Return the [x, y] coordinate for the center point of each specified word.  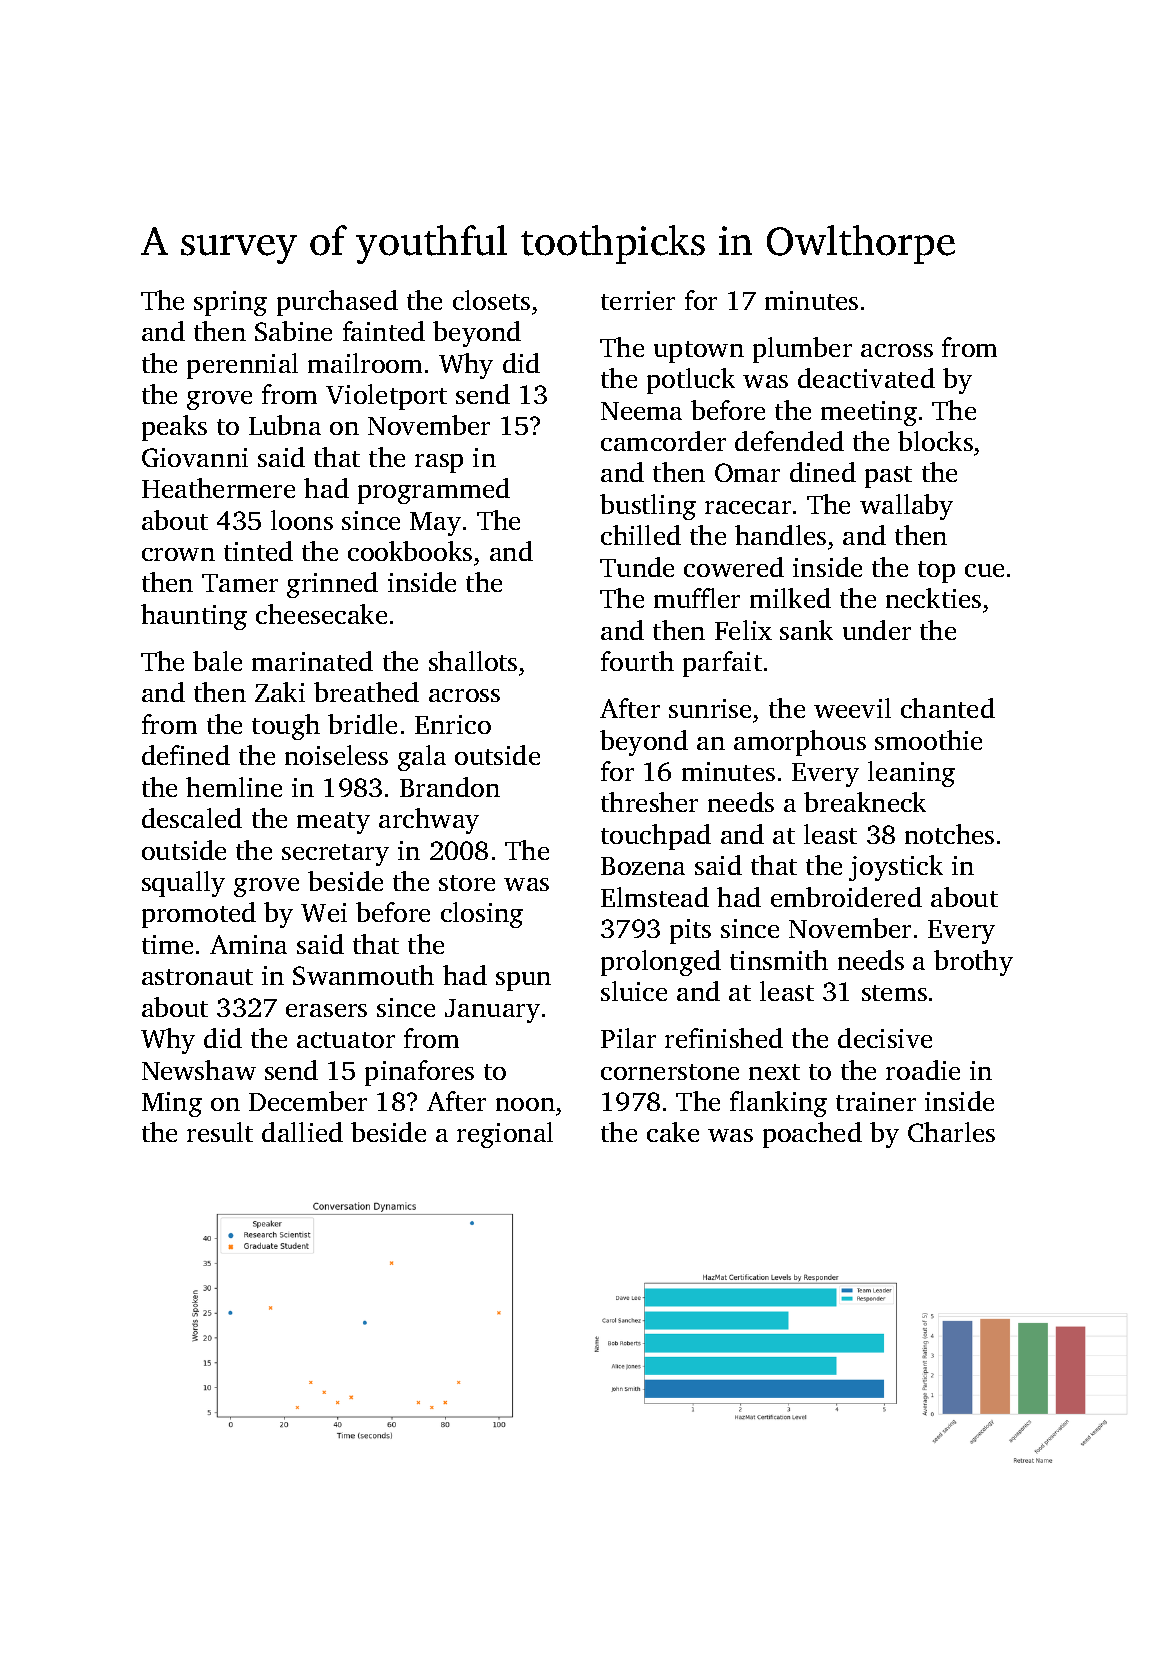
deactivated [866, 378]
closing [482, 915]
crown [178, 554]
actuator [346, 1040]
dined [823, 472]
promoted [199, 915]
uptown [699, 352]
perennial [242, 366]
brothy [973, 963]
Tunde [637, 567]
